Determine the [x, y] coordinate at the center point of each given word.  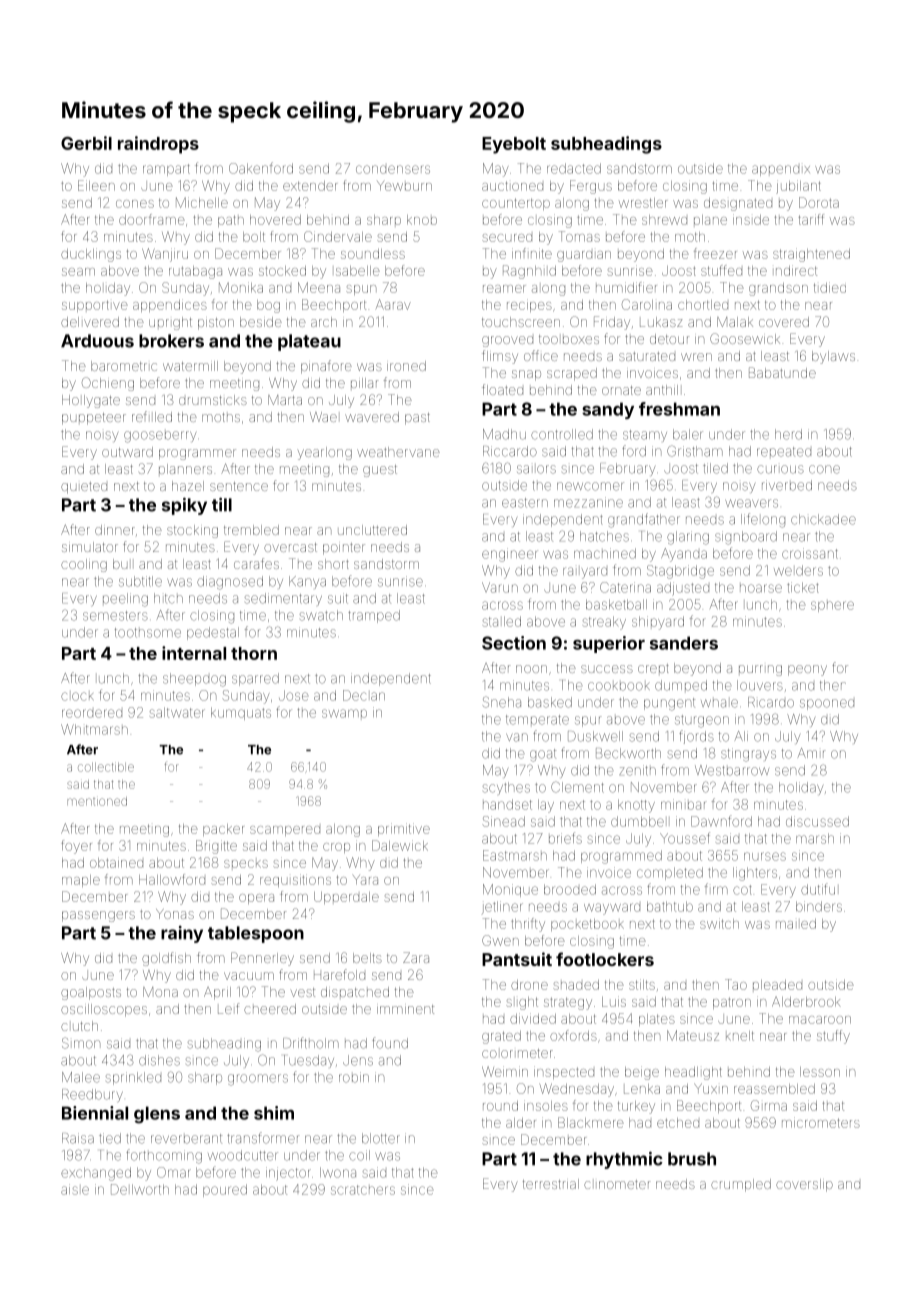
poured [225, 1190]
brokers [171, 341]
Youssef [685, 838]
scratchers [363, 1190]
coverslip [804, 1185]
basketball [616, 604]
